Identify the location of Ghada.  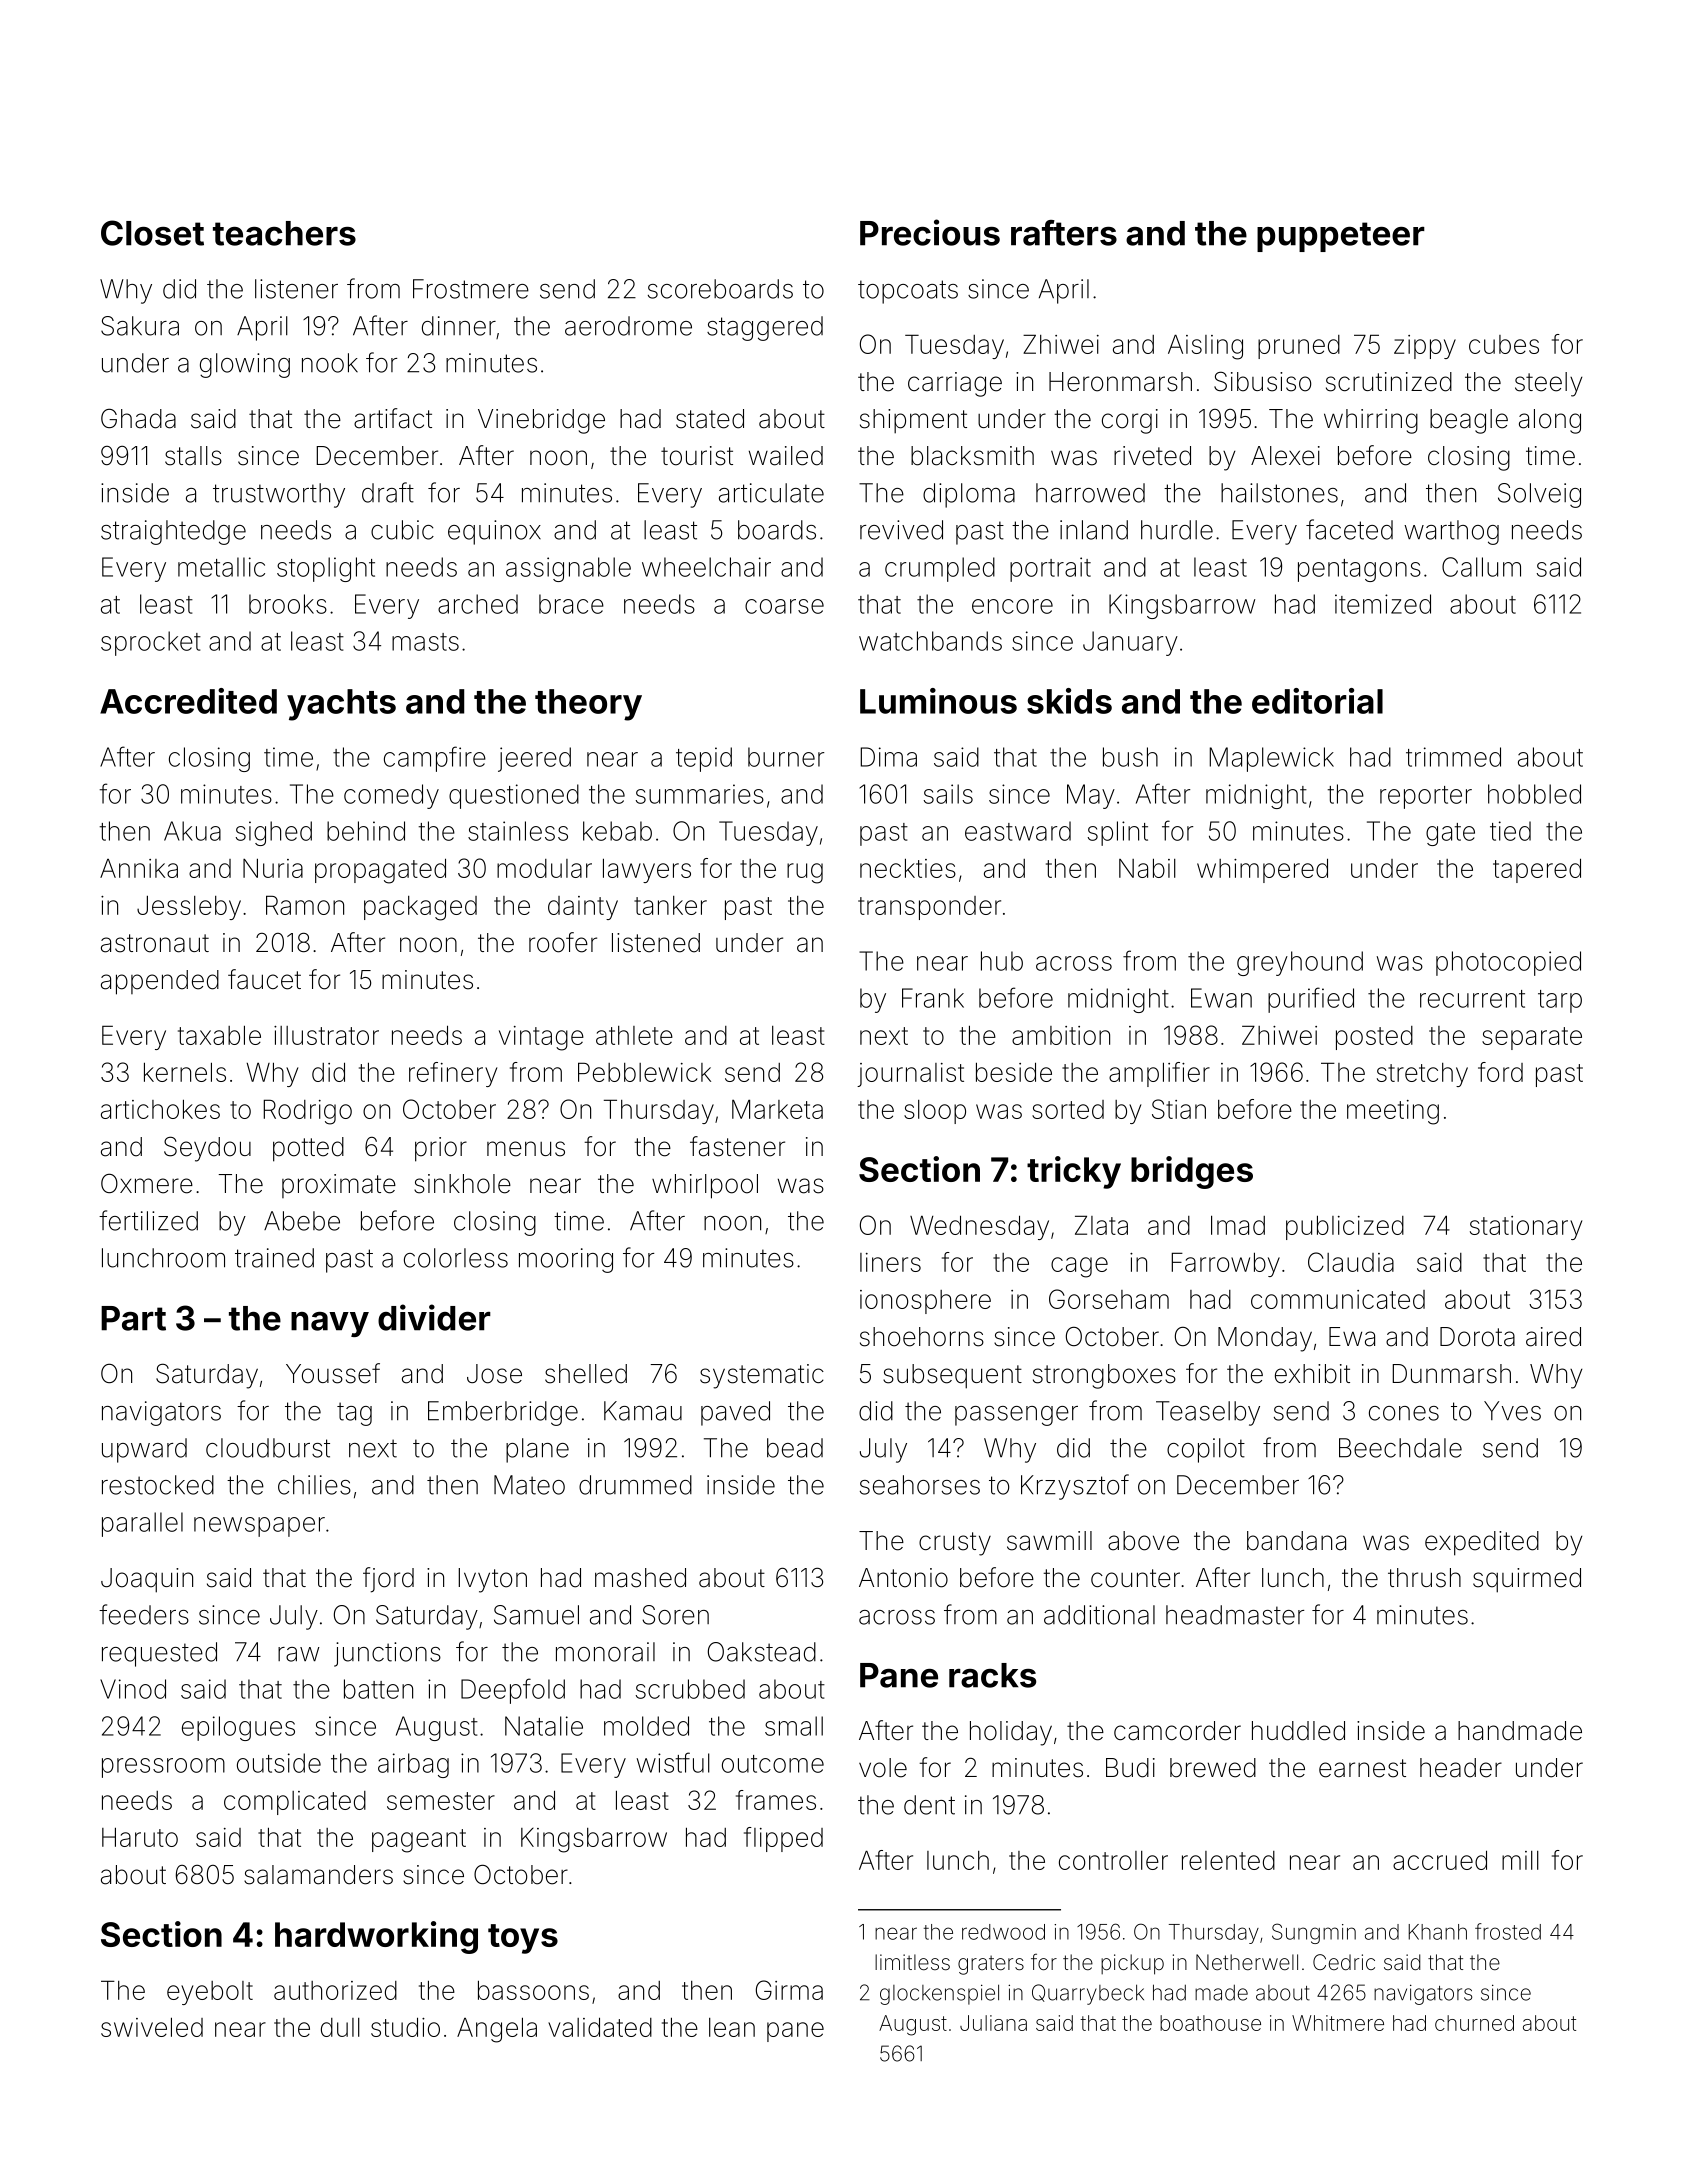
(138, 418).
